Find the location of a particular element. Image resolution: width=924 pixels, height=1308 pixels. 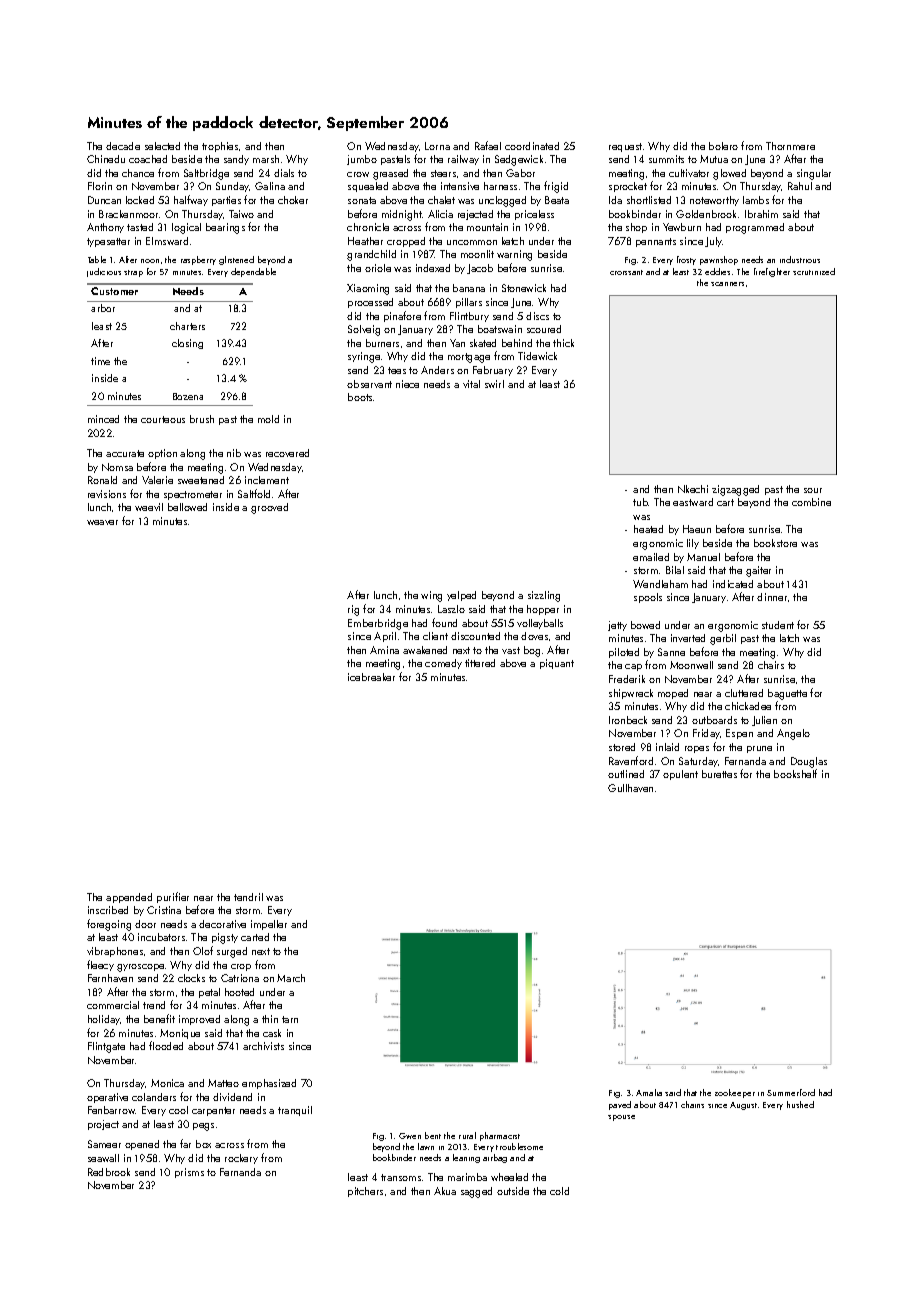

chalet is located at coordinates (441, 200).
